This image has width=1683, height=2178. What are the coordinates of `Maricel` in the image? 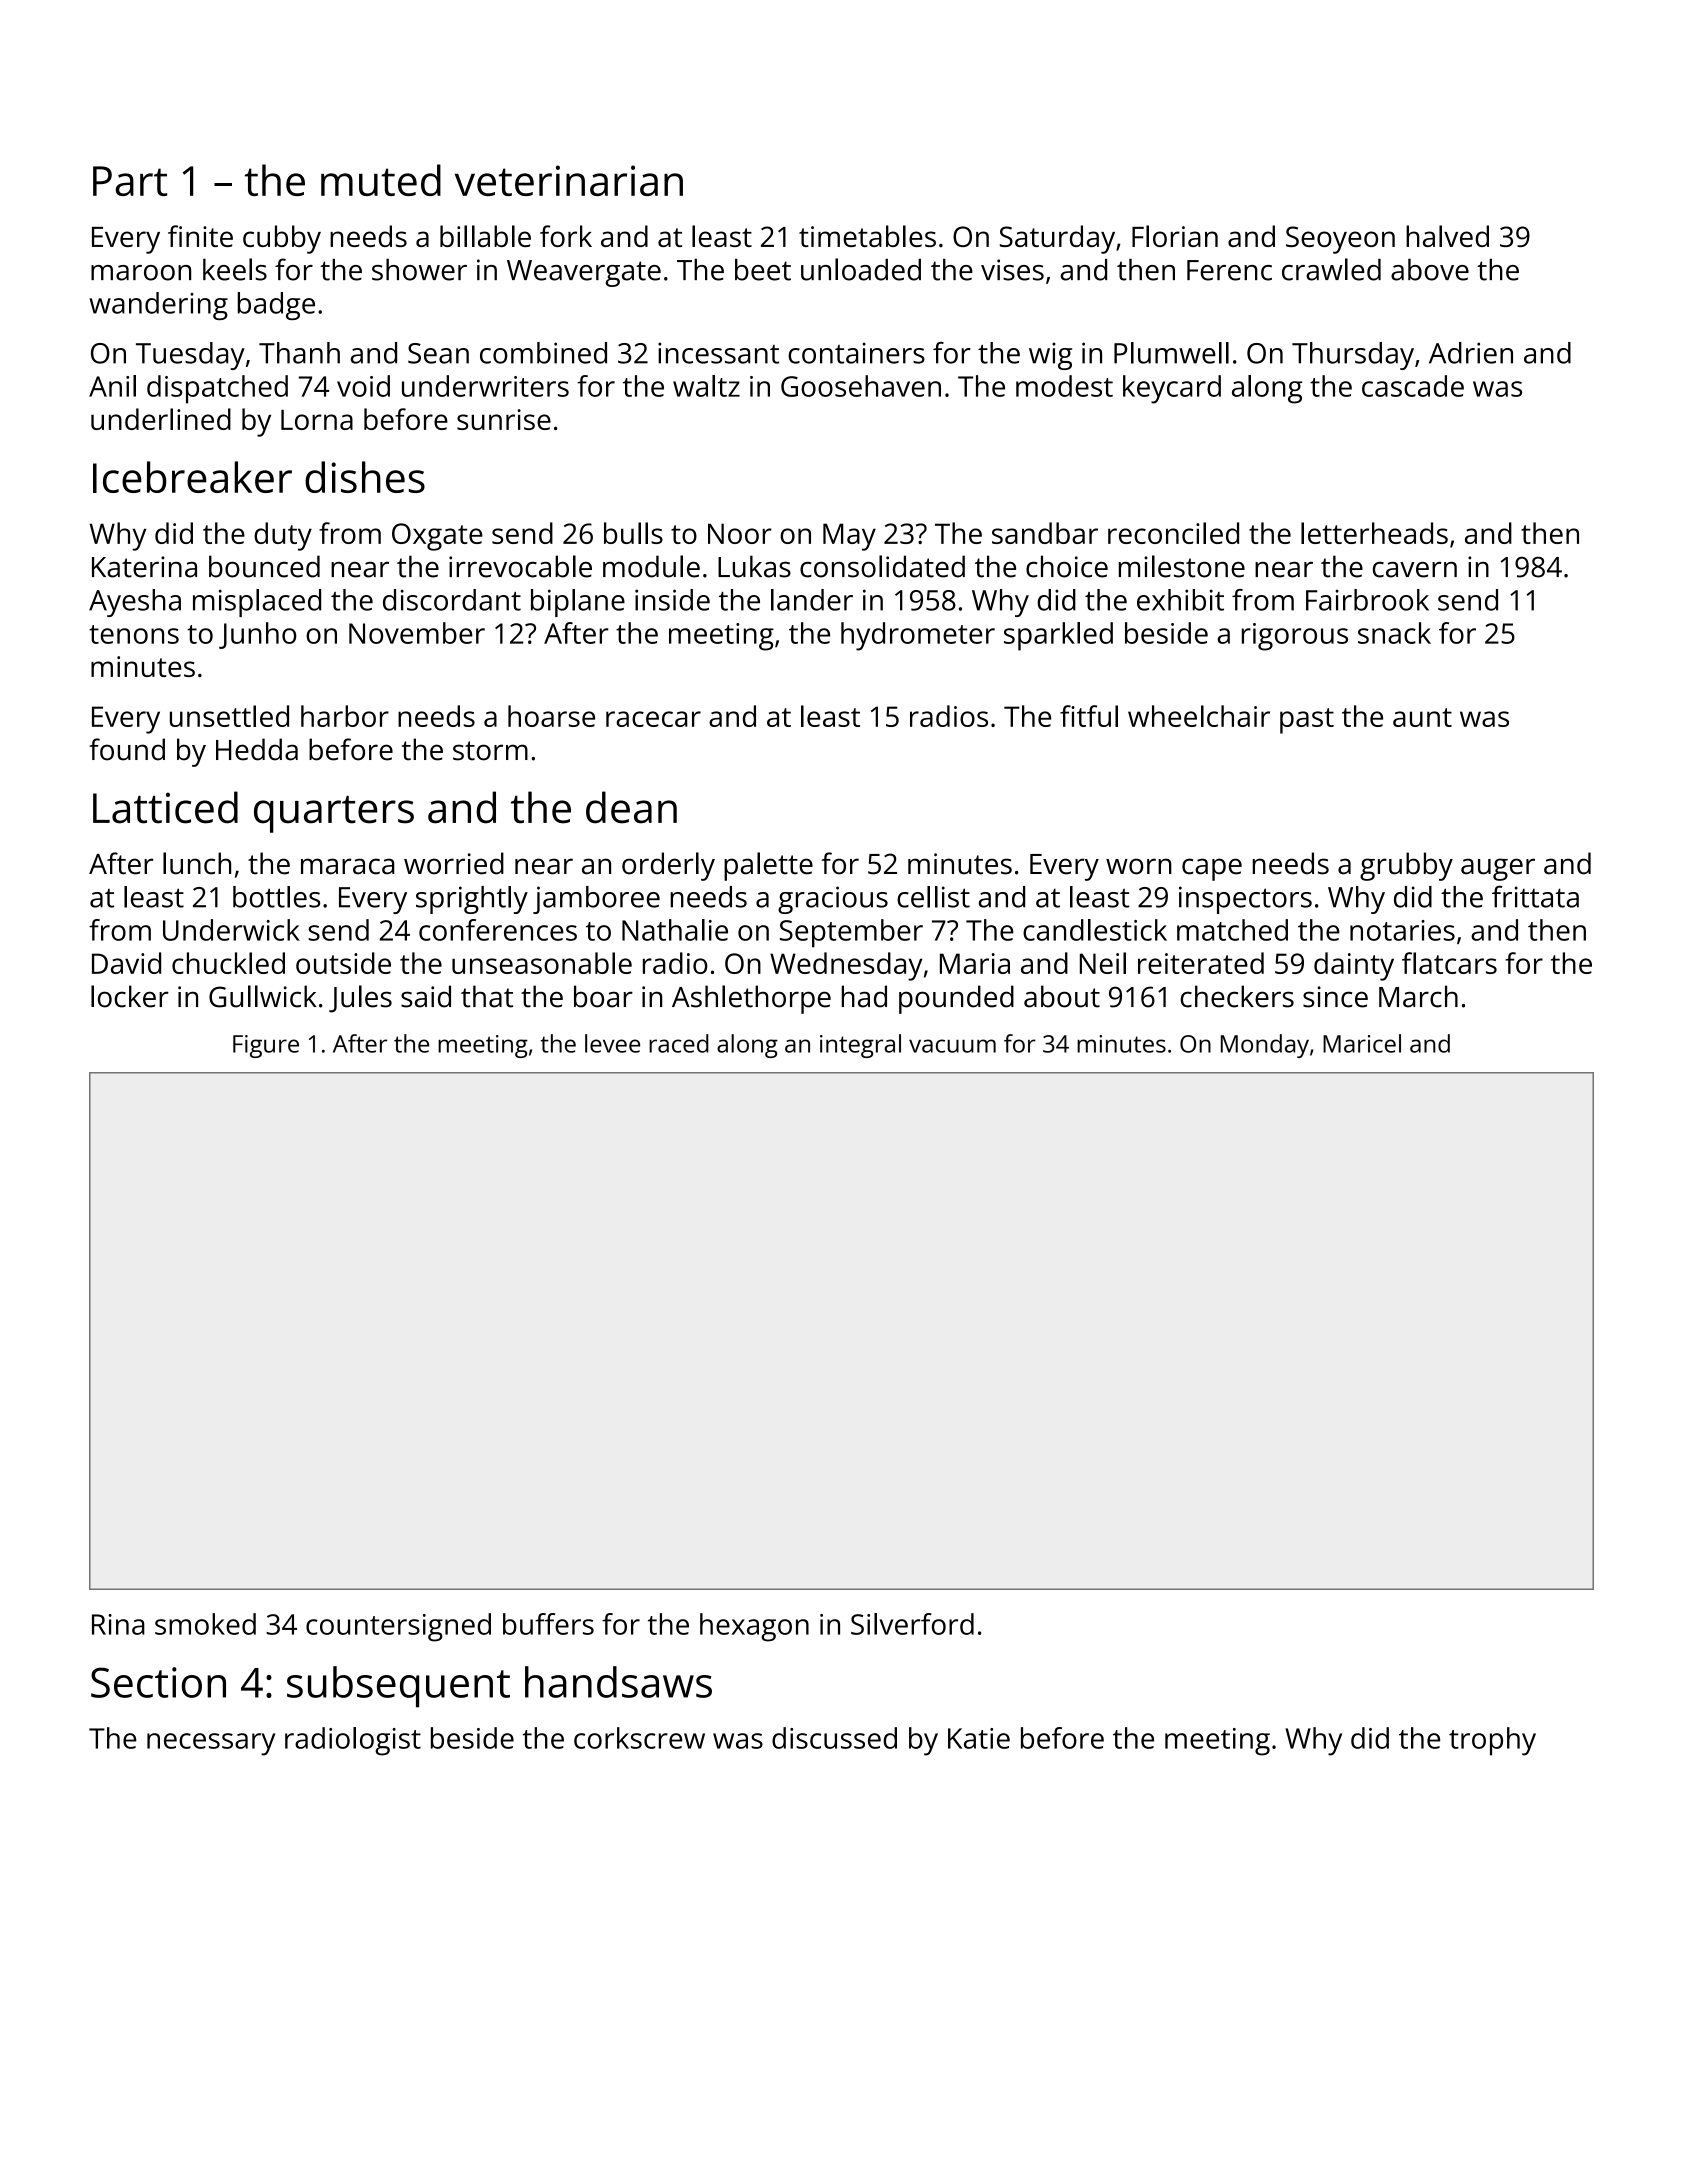 It's located at (1362, 1043).
